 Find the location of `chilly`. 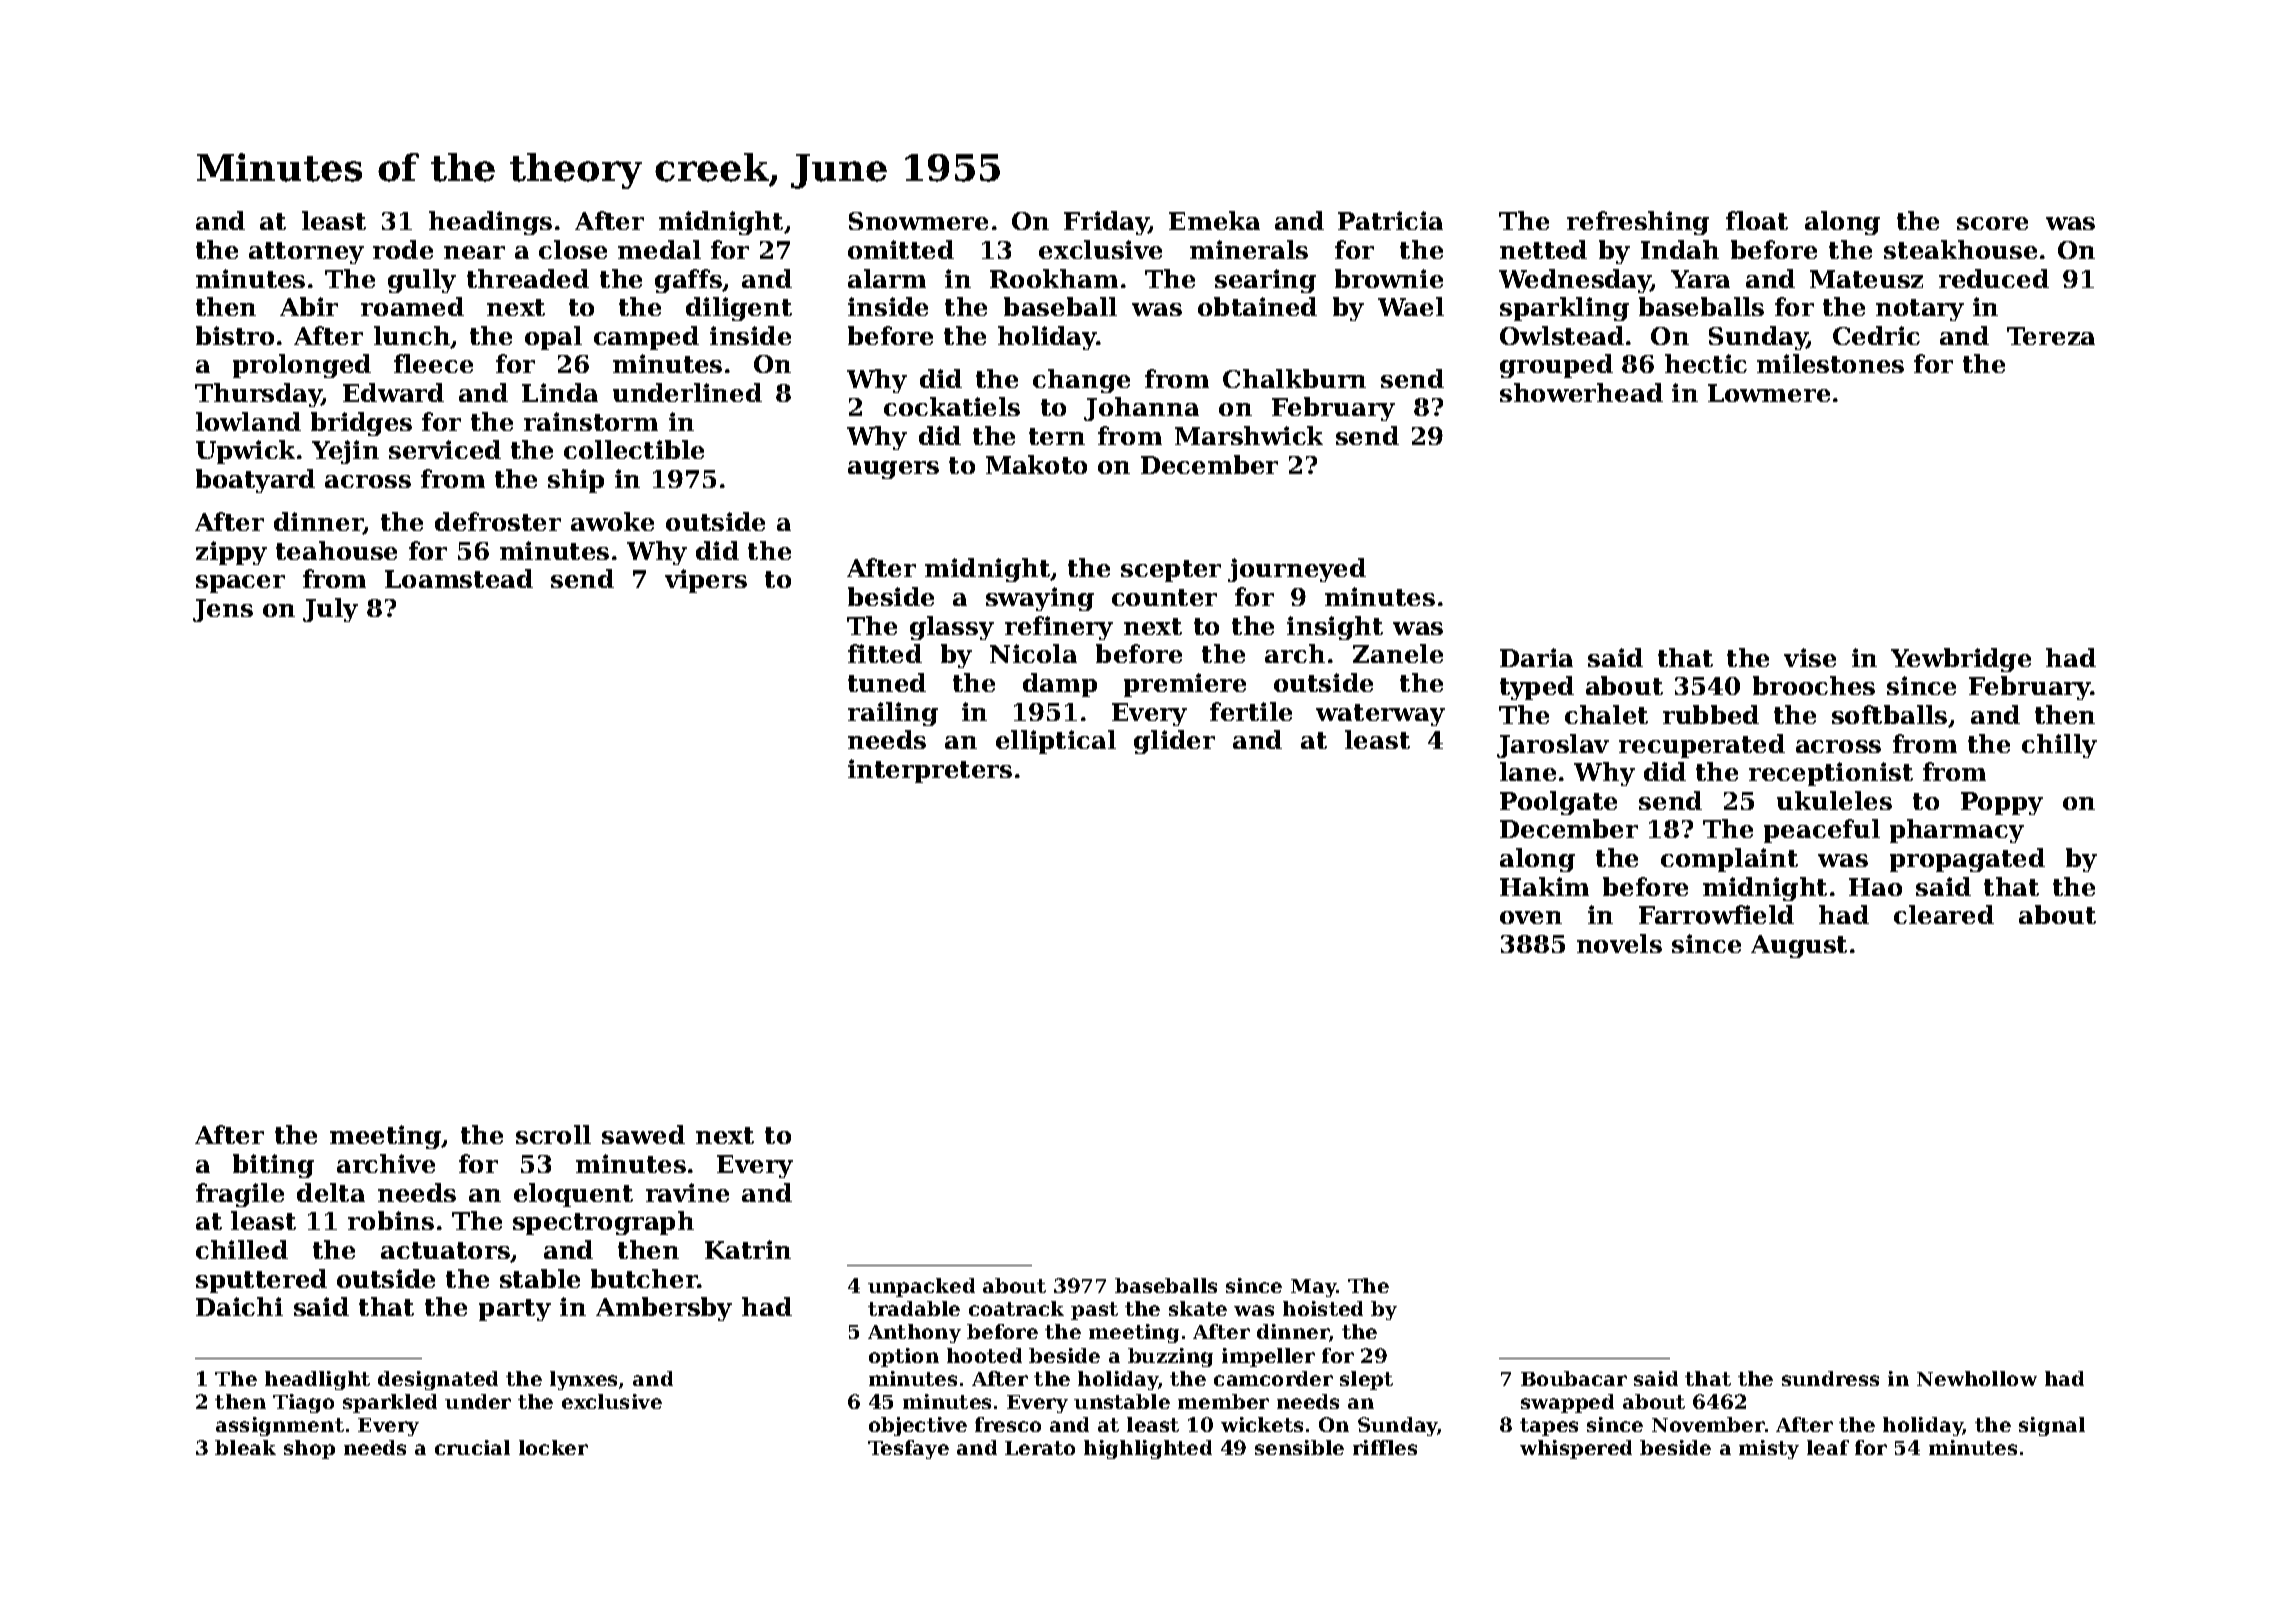

chilly is located at coordinates (2059, 746).
